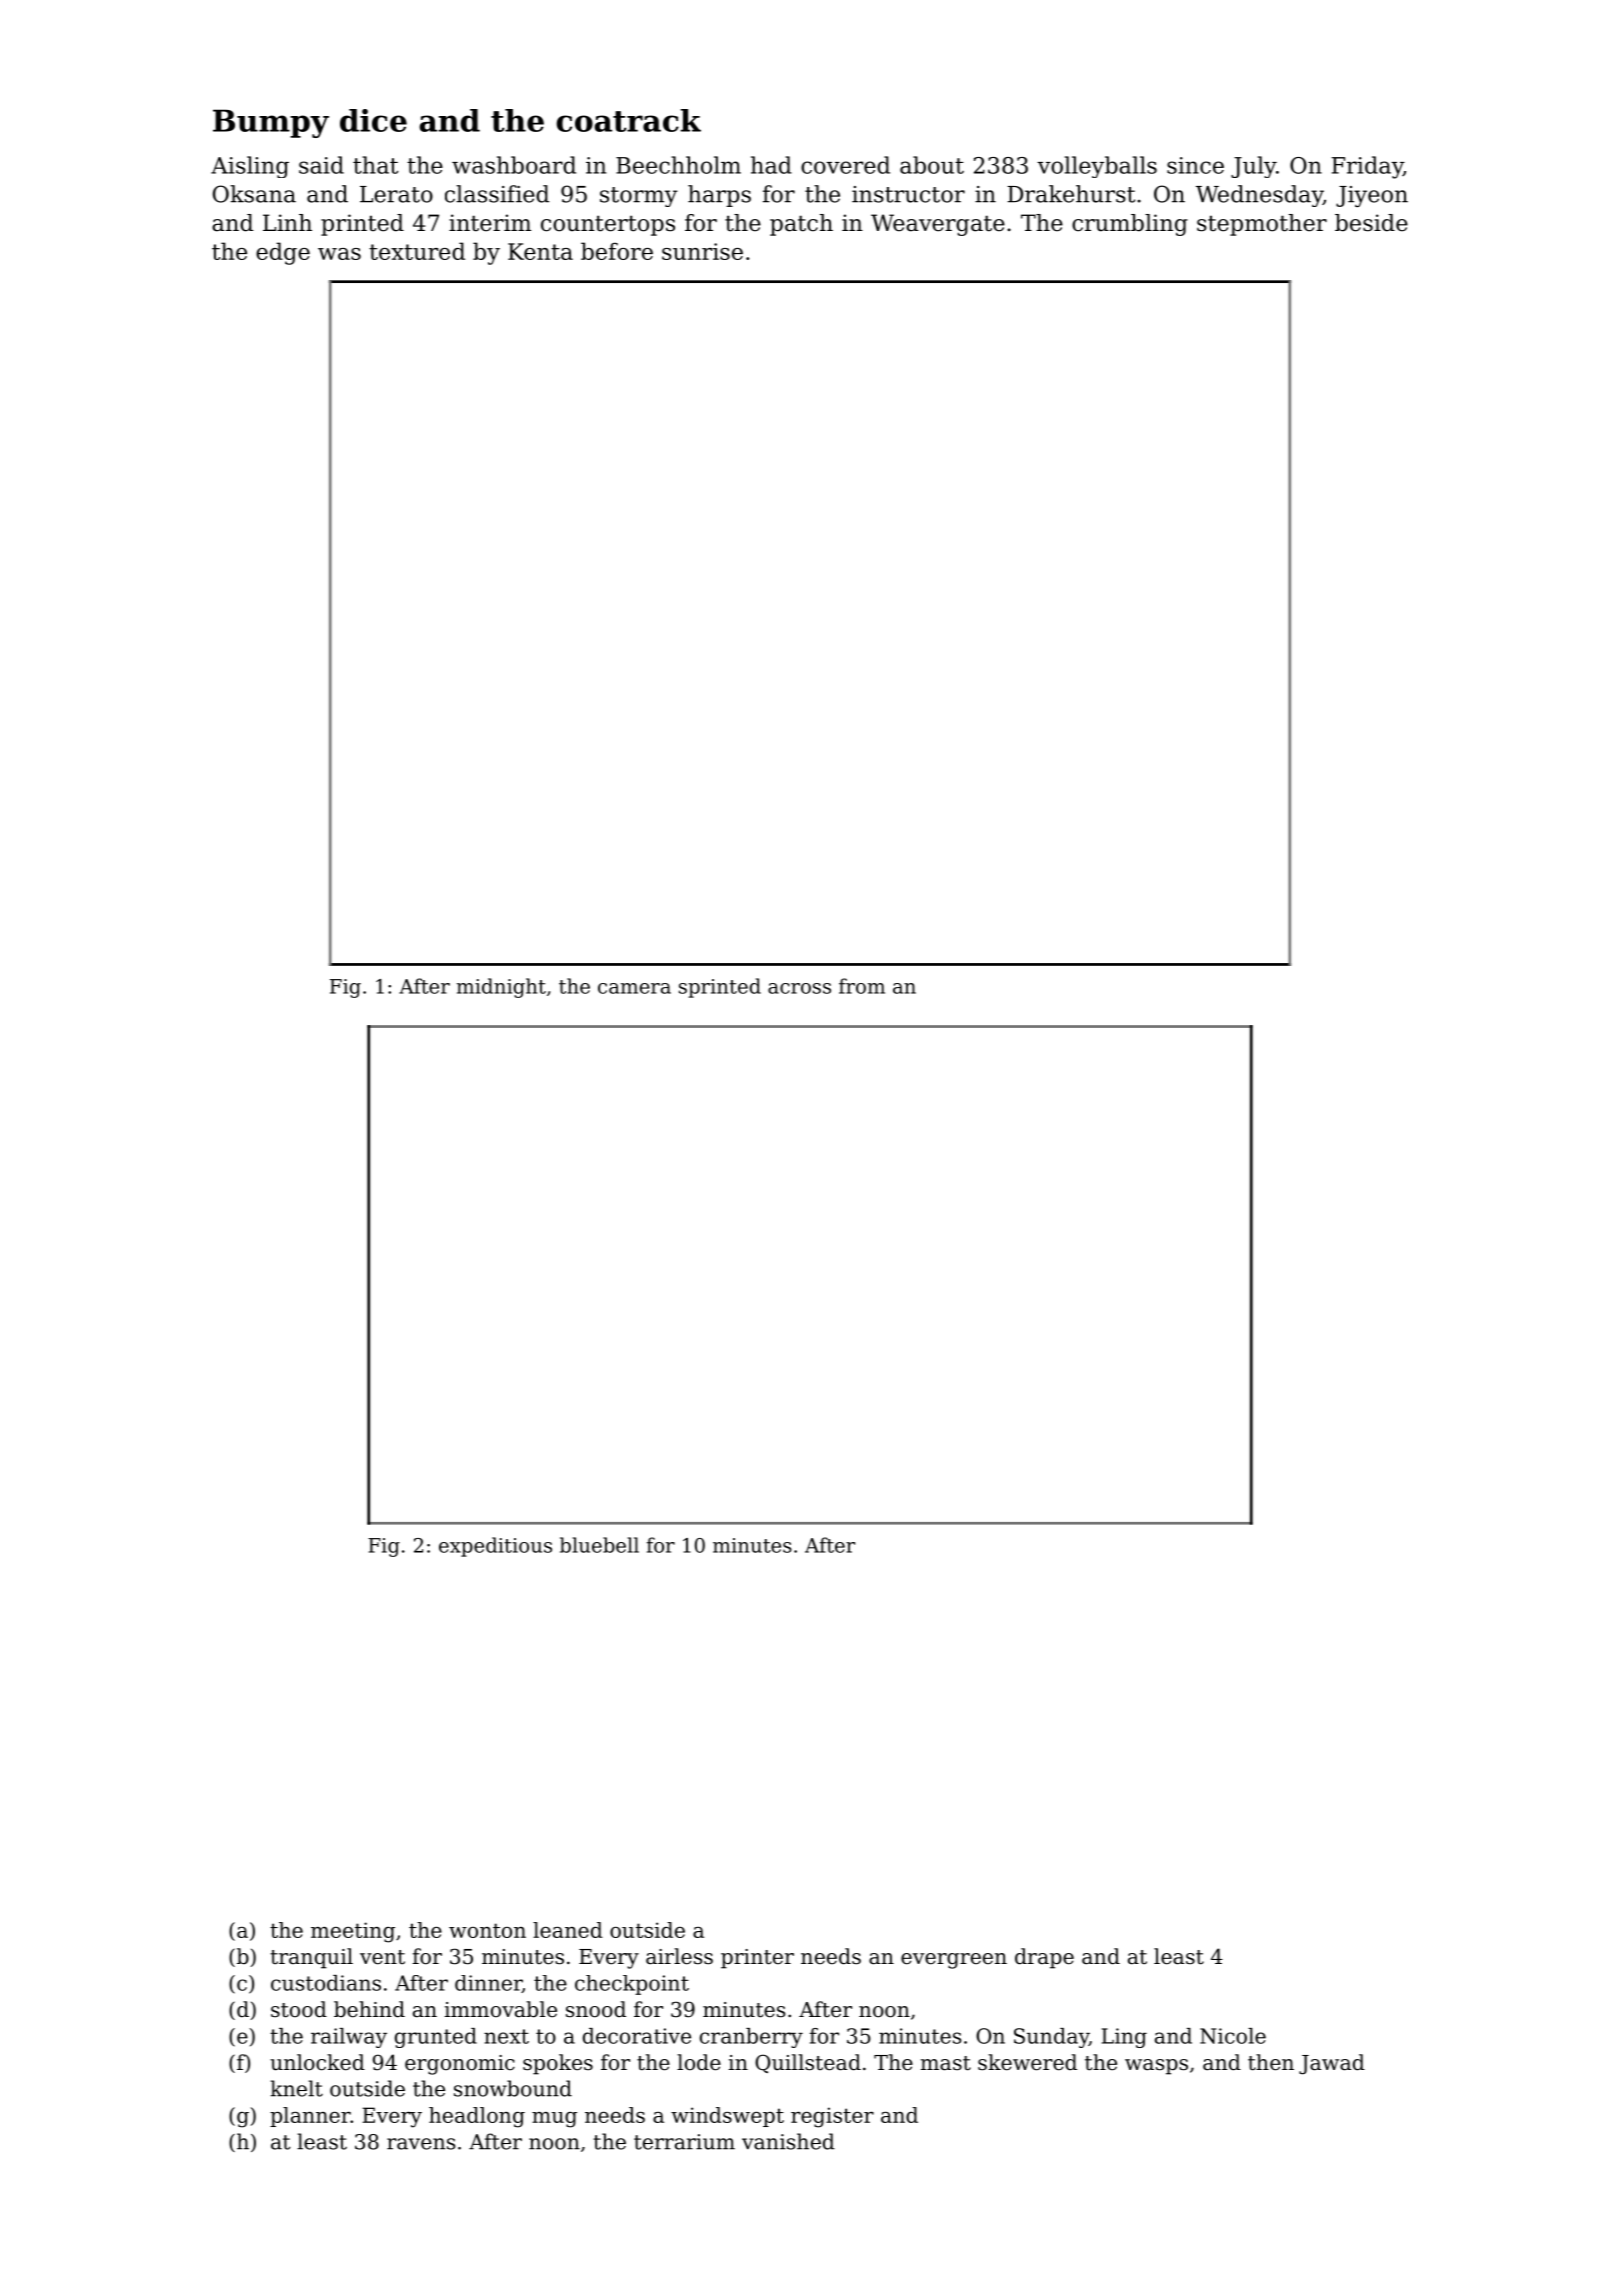  Describe the element at coordinates (501, 988) in the document. I see `midnight` at that location.
